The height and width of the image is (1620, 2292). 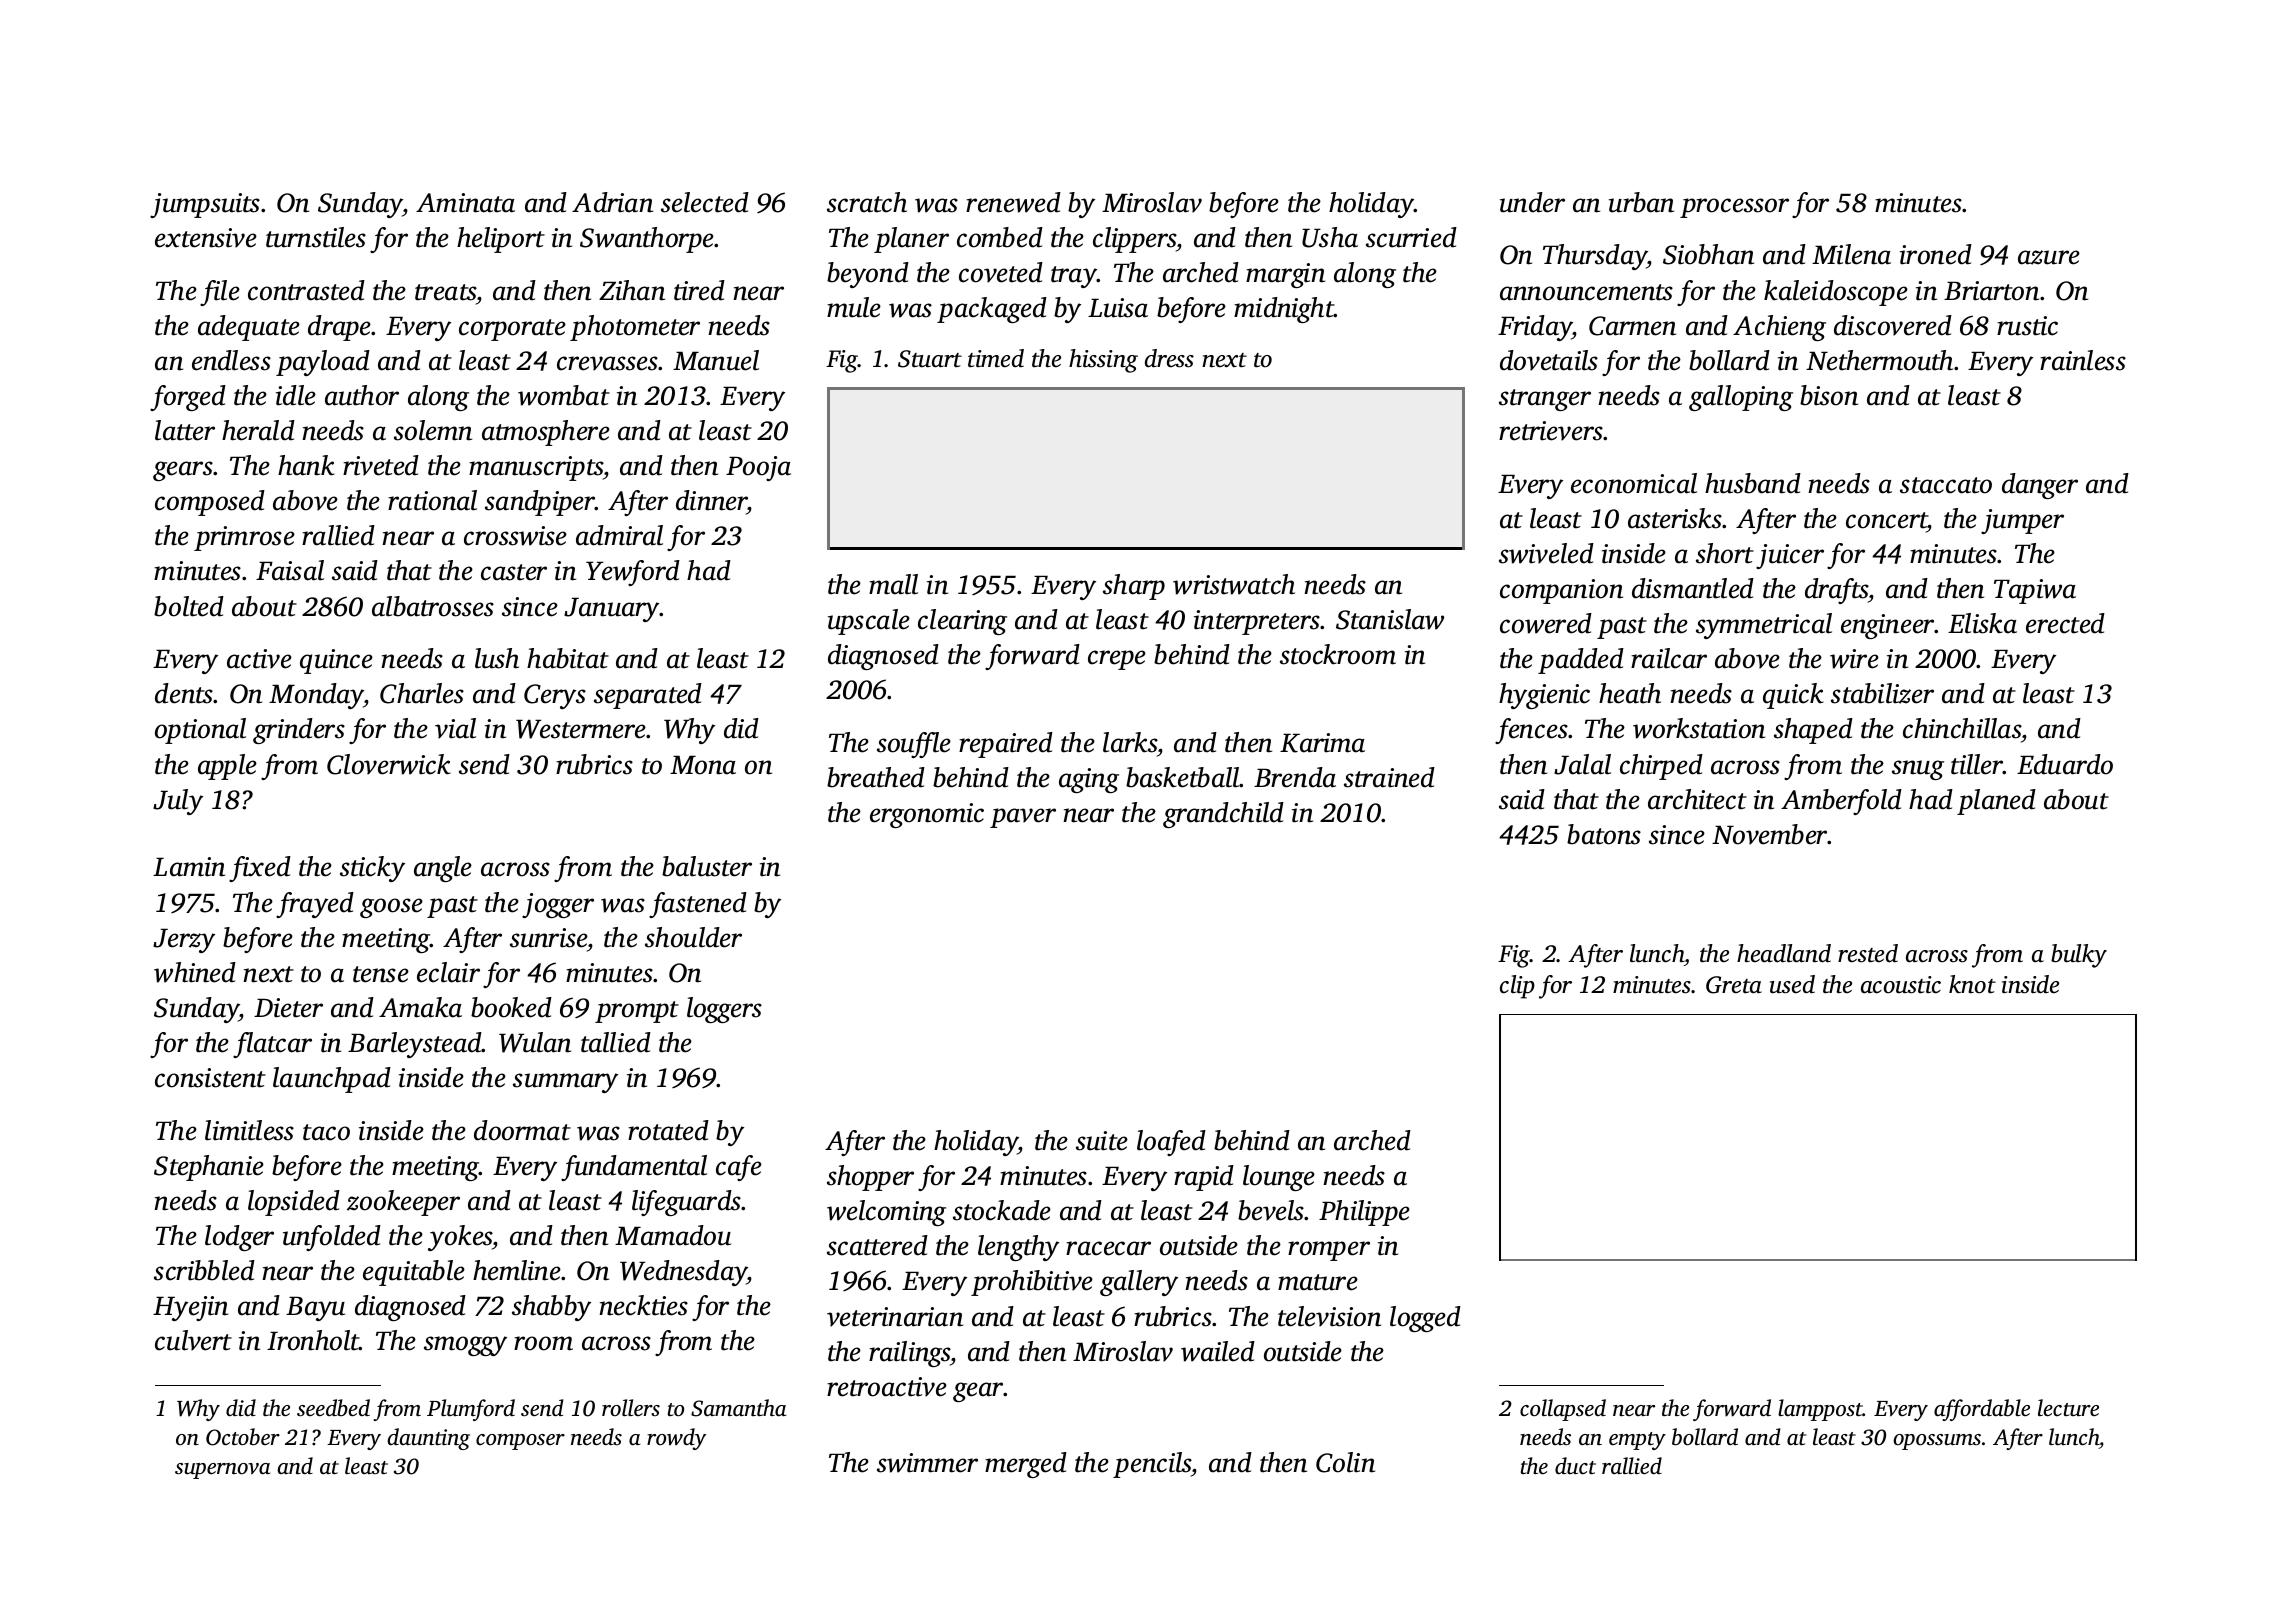 I want to click on mature, so click(x=1318, y=1282).
